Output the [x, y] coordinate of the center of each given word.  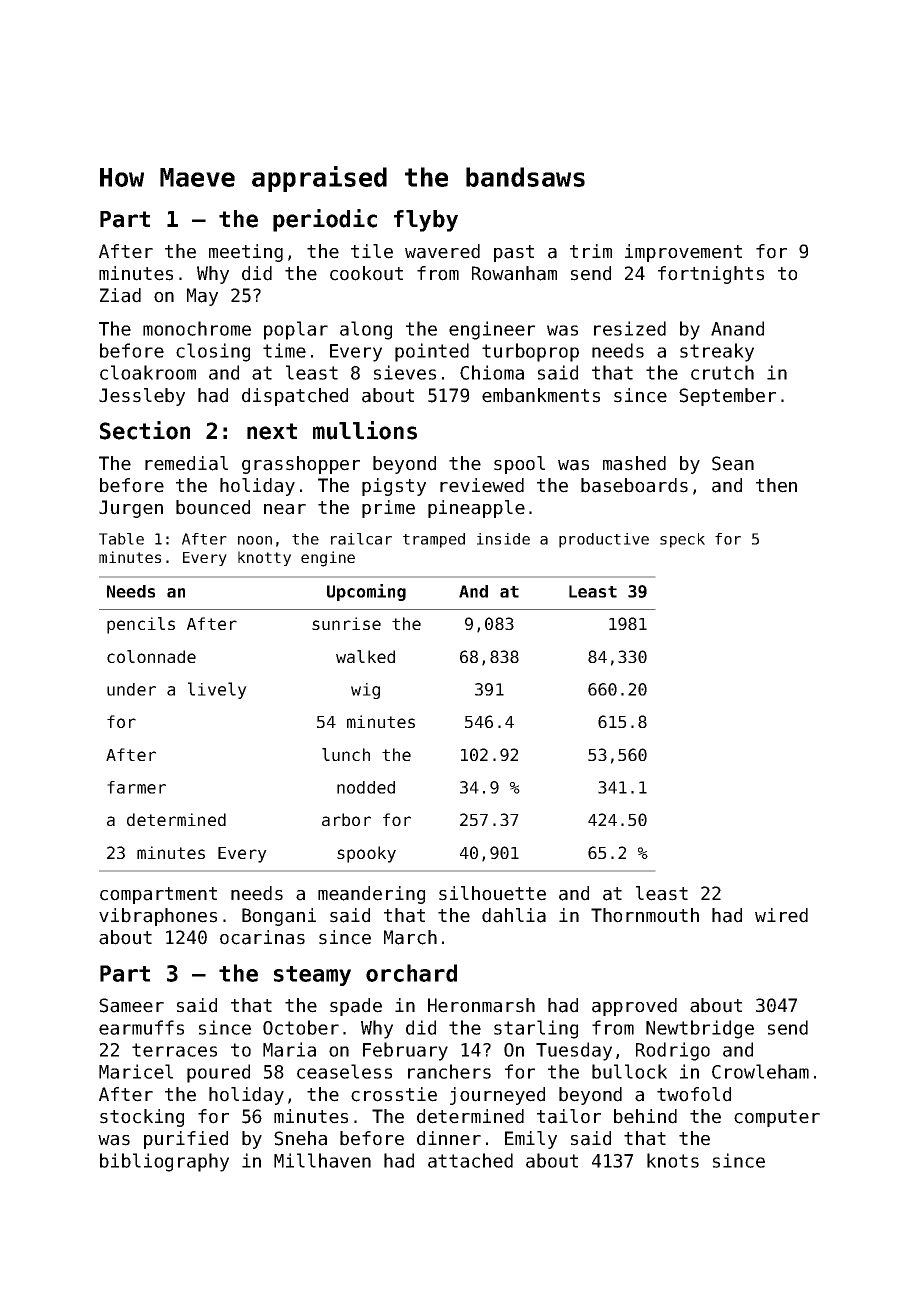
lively [217, 690]
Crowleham [760, 1071]
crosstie [394, 1094]
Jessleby [142, 397]
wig [365, 691]
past [514, 253]
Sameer [131, 1005]
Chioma [492, 372]
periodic [325, 220]
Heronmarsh [481, 1005]
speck [682, 540]
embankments [541, 395]
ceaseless [344, 1071]
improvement [683, 253]
